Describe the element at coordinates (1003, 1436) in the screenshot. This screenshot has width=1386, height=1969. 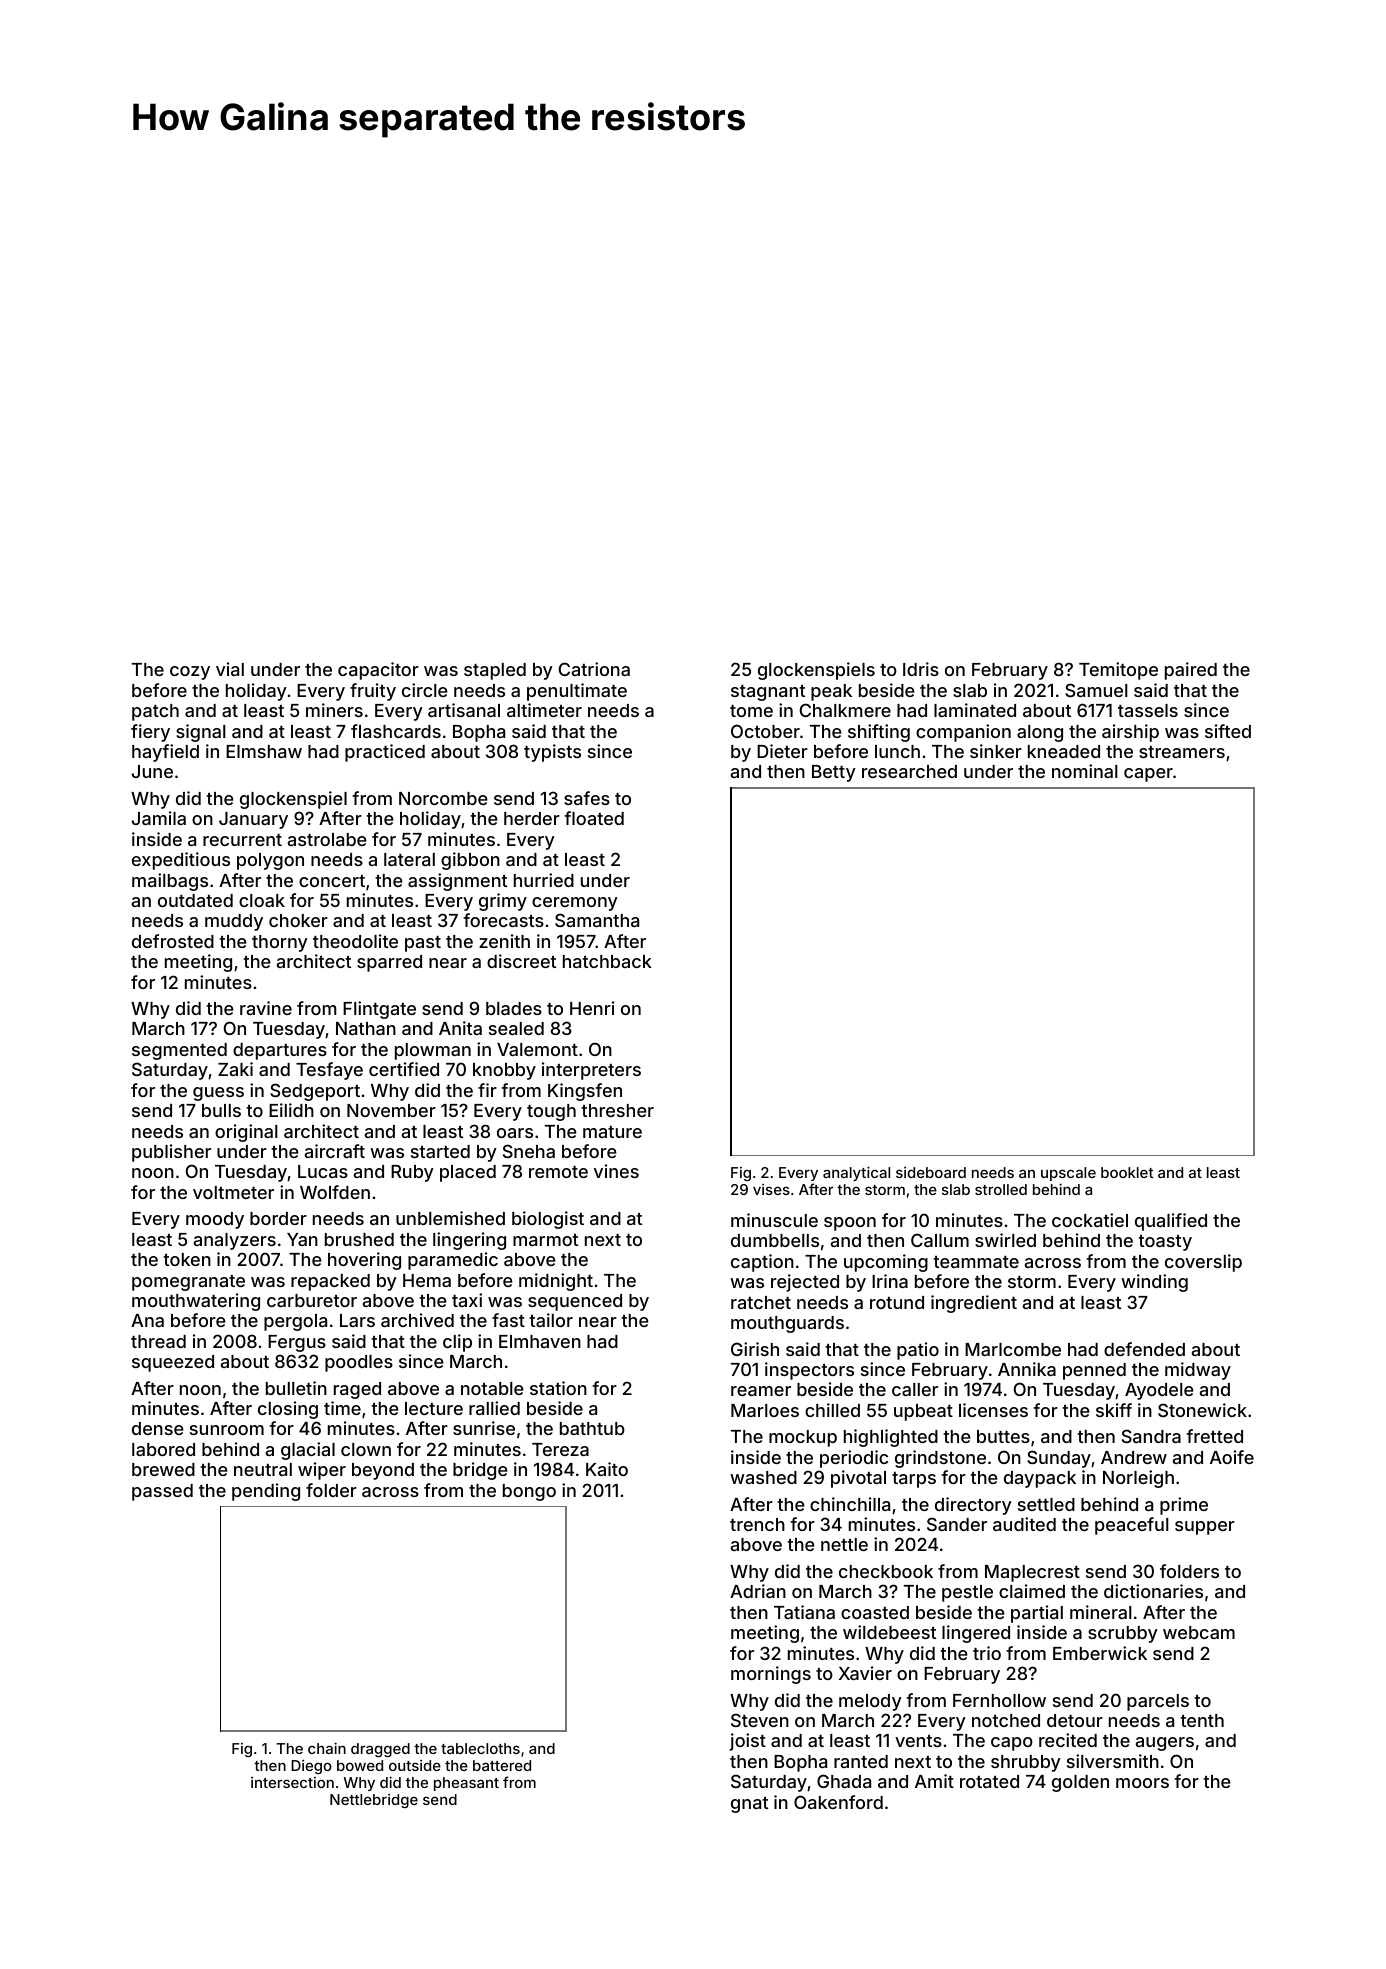
I see `buttes` at that location.
